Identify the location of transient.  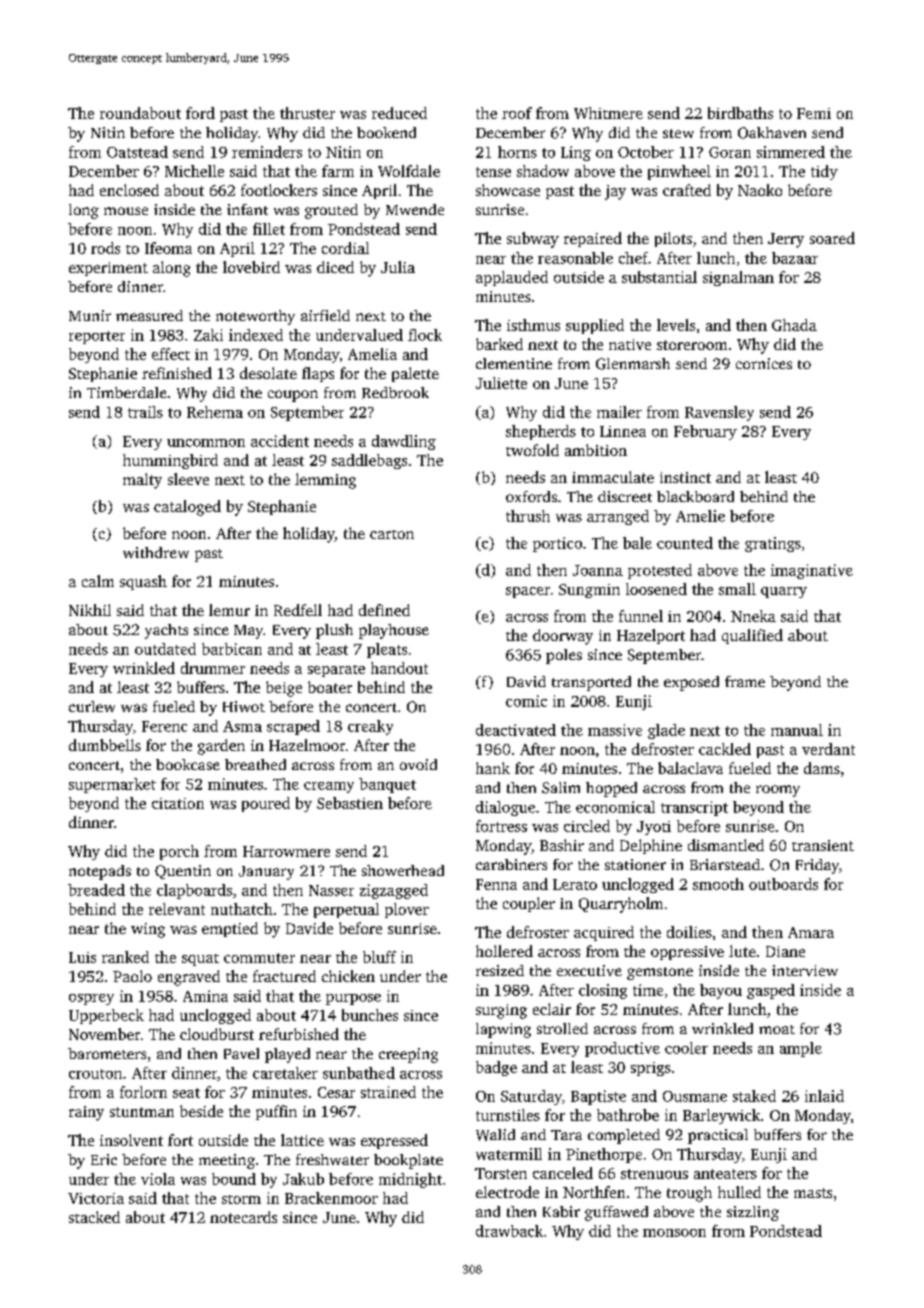
(823, 845).
